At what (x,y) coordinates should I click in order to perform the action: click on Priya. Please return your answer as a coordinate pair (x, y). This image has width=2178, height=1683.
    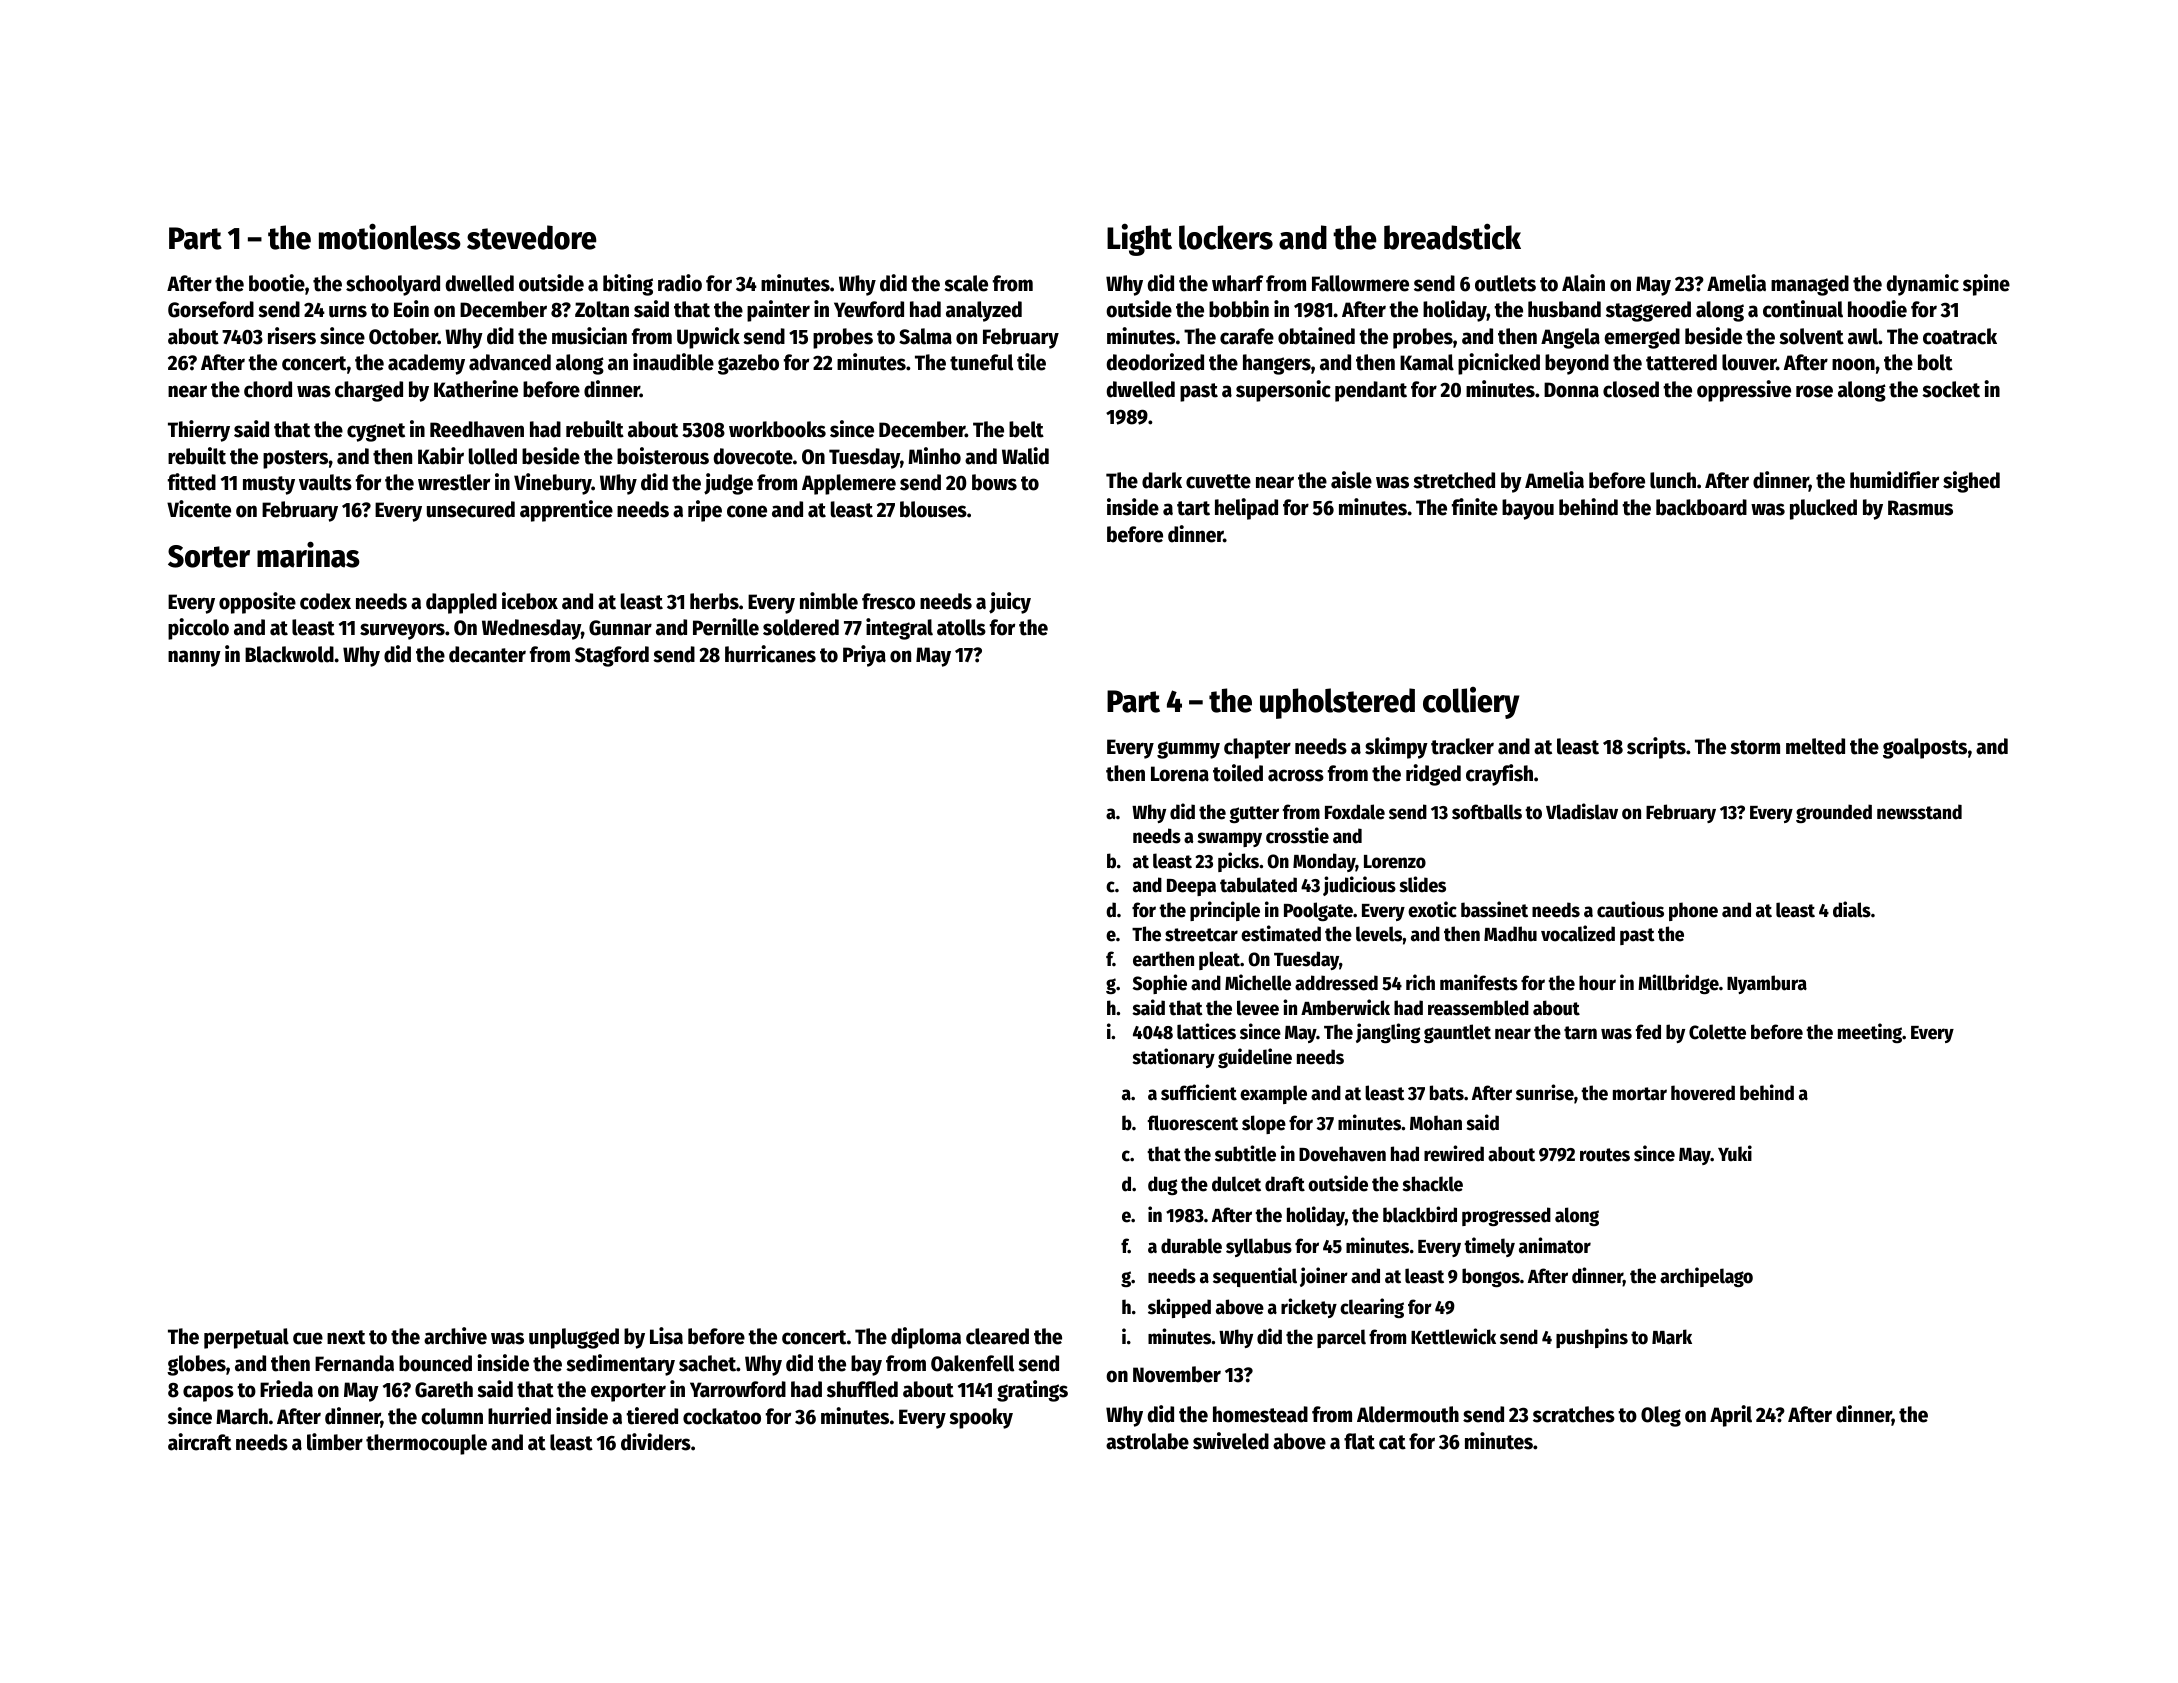
    Looking at the image, I should click on (864, 656).
